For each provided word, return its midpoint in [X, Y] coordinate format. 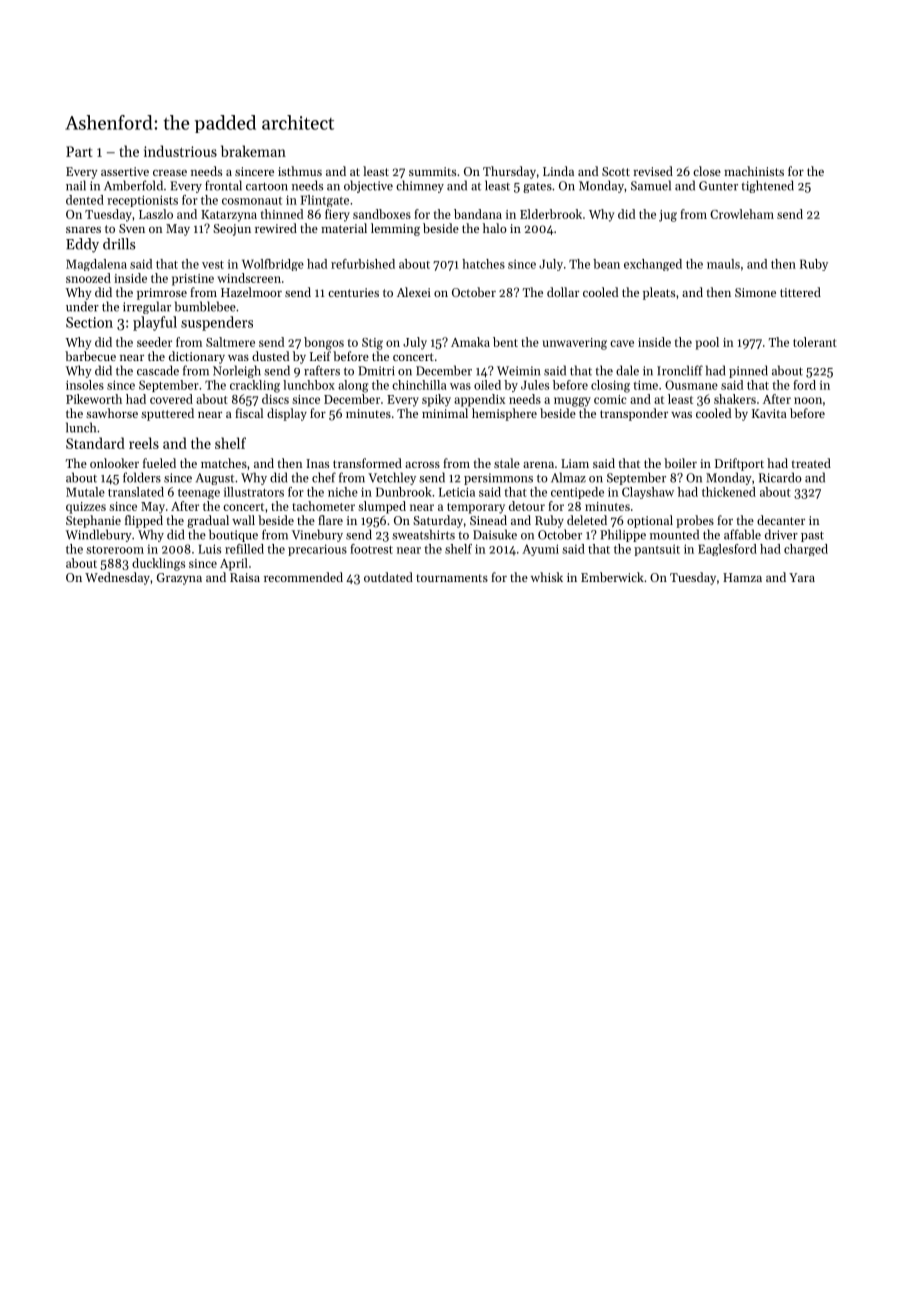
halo [495, 228]
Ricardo [780, 477]
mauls [723, 264]
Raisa [245, 577]
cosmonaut [252, 201]
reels [144, 443]
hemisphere [504, 414]
